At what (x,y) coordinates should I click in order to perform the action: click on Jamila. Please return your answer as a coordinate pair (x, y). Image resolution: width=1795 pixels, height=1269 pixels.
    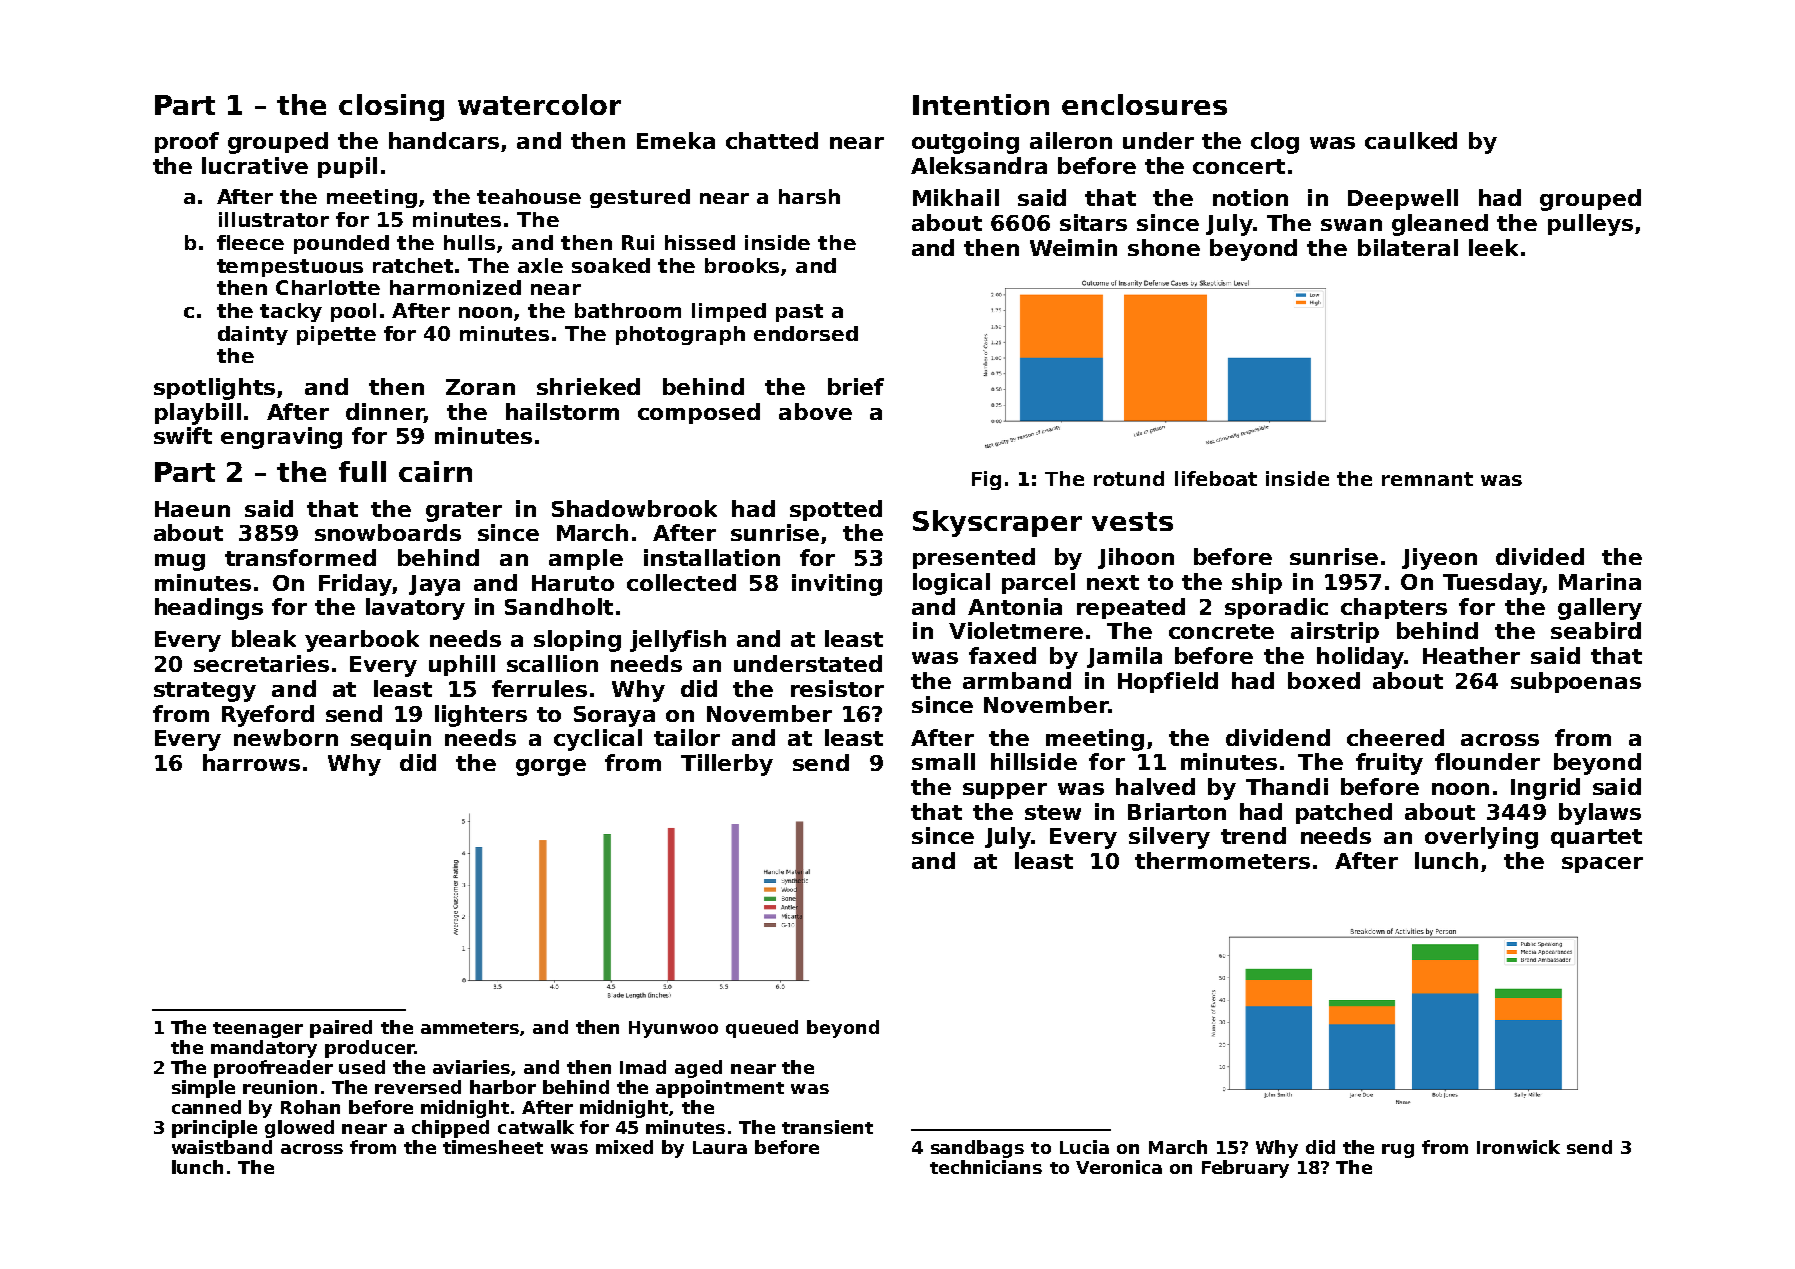
    Looking at the image, I should click on (1124, 657).
